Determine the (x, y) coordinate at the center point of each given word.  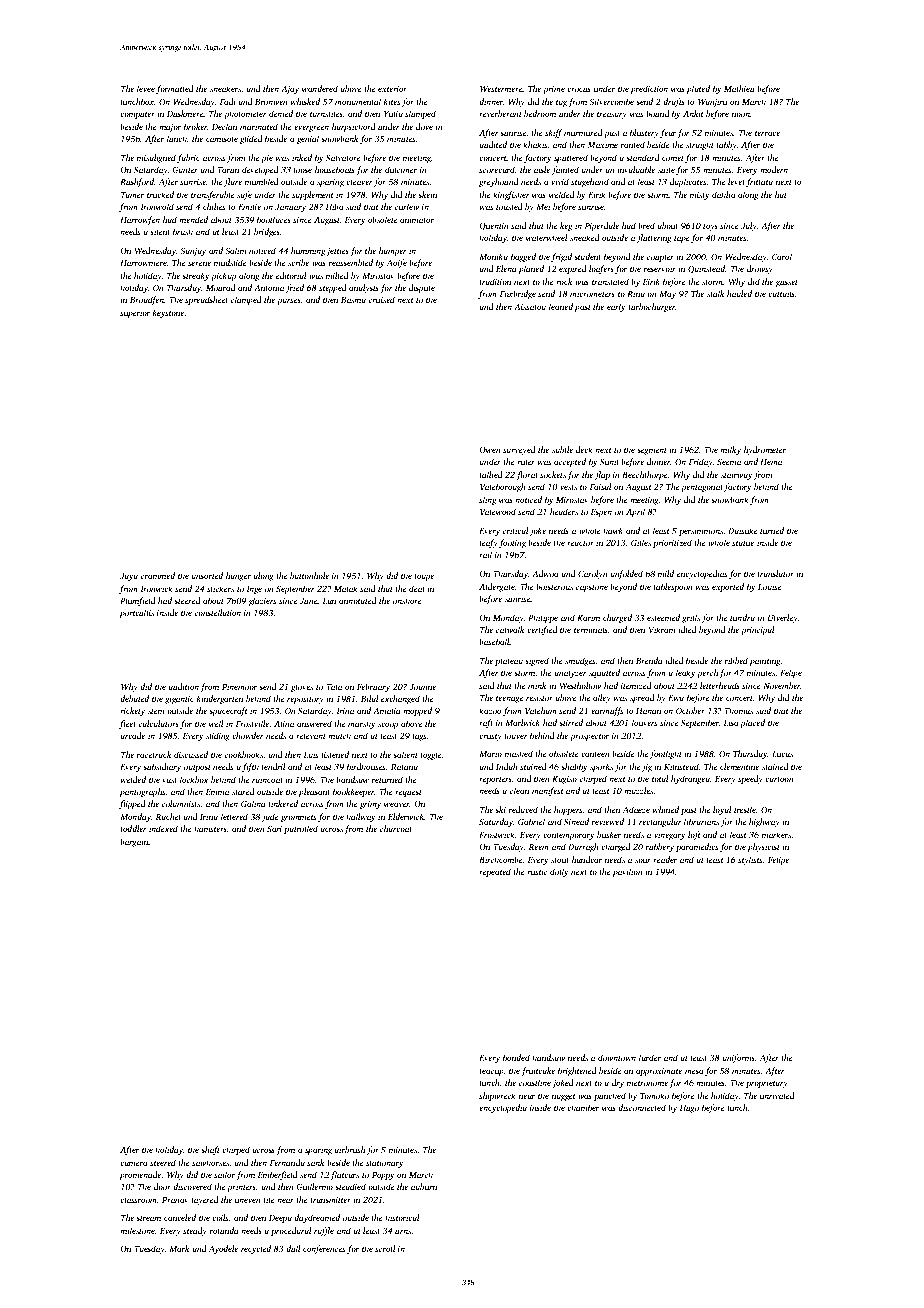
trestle (745, 809)
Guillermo (314, 1186)
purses (289, 301)
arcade (132, 735)
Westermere (501, 89)
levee (146, 88)
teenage (510, 699)
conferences (324, 1249)
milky (730, 450)
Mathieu (739, 88)
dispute (422, 288)
